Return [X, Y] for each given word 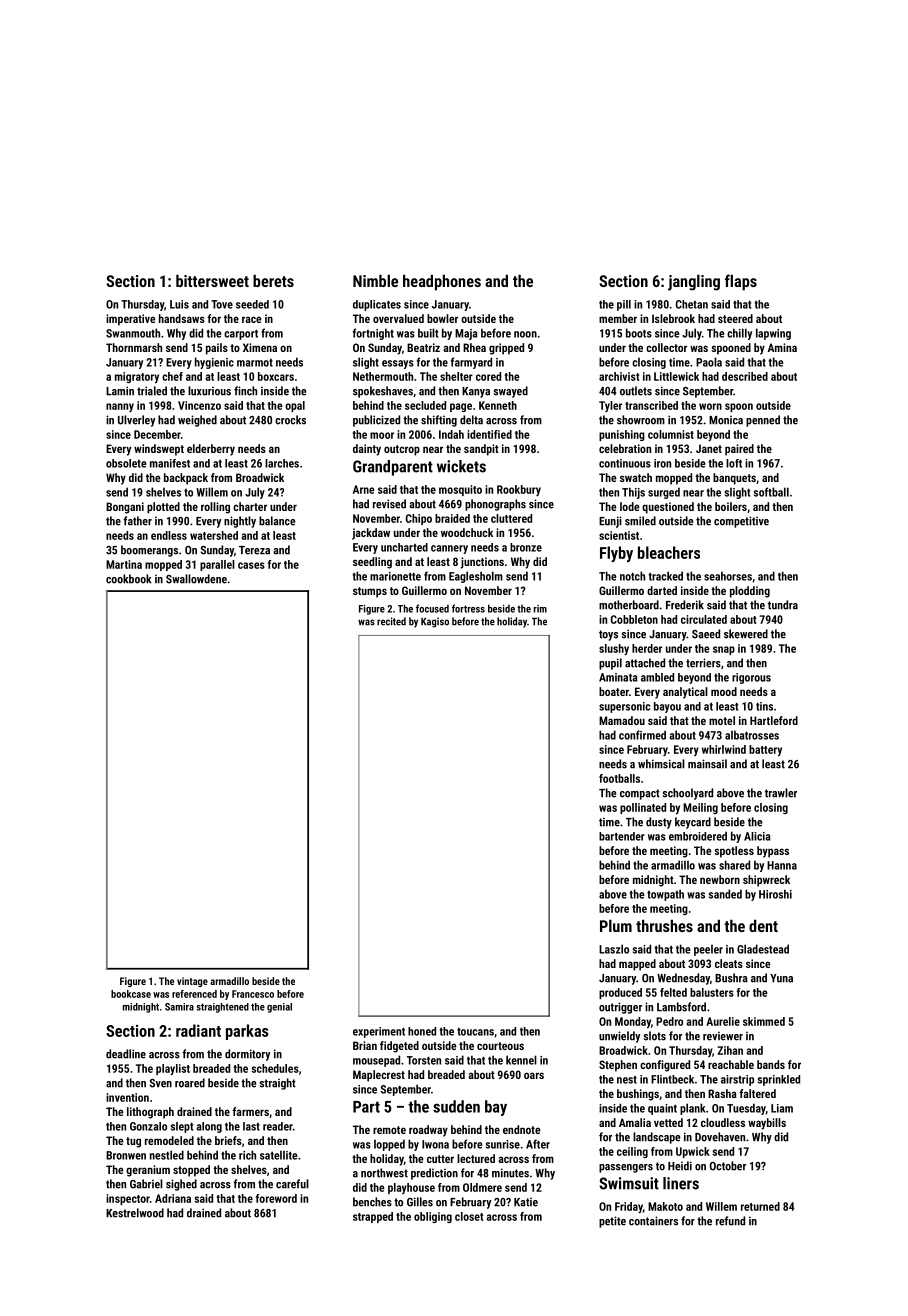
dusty [659, 823]
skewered [746, 634]
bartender [622, 836]
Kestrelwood [135, 1213]
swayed [511, 392]
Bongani [125, 508]
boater [614, 691]
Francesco [253, 994]
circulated [704, 619]
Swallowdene [196, 579]
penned [763, 421]
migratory [137, 377]
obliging [433, 1217]
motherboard [629, 605]
